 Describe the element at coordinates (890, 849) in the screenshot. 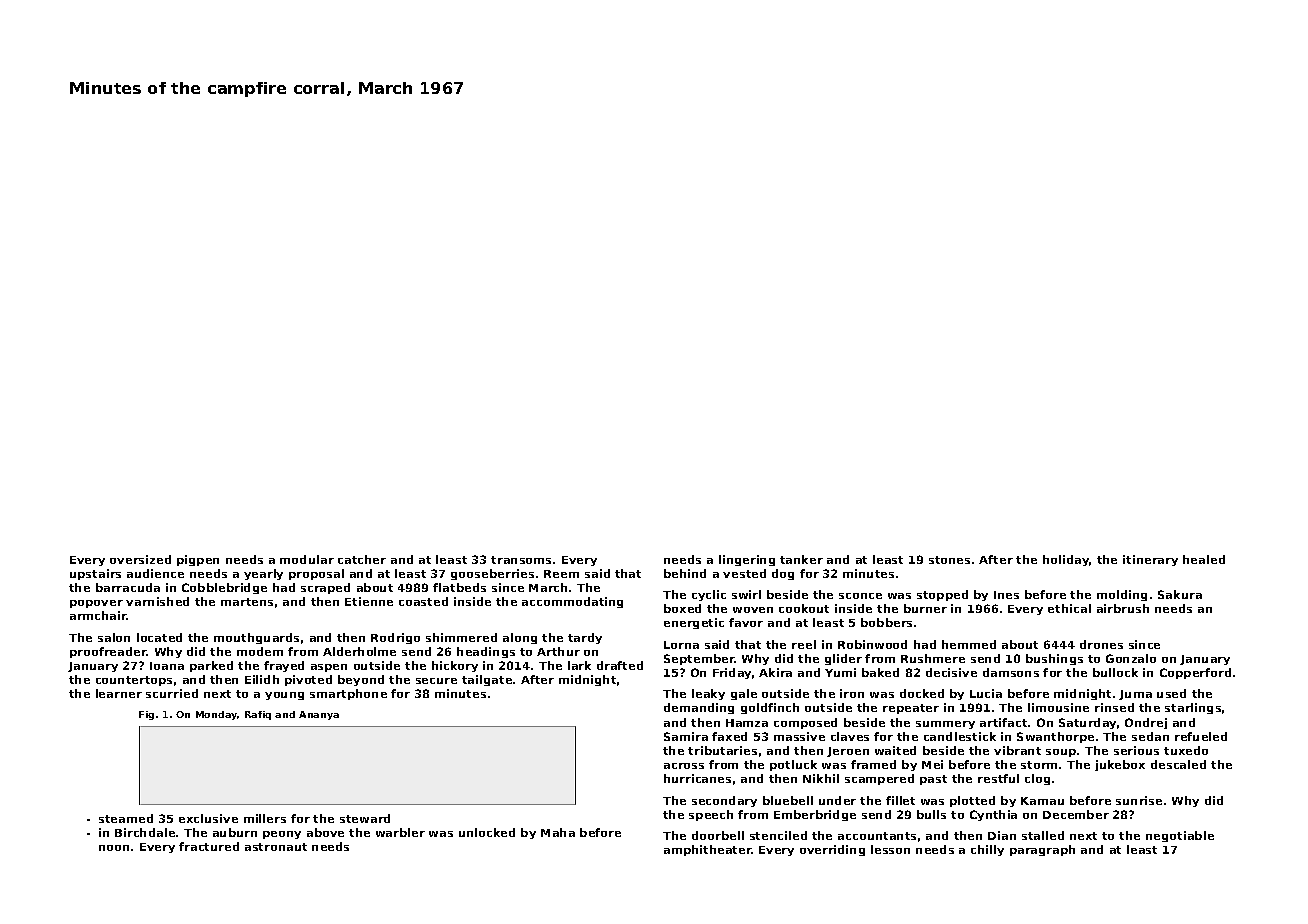

I see `lesson` at that location.
